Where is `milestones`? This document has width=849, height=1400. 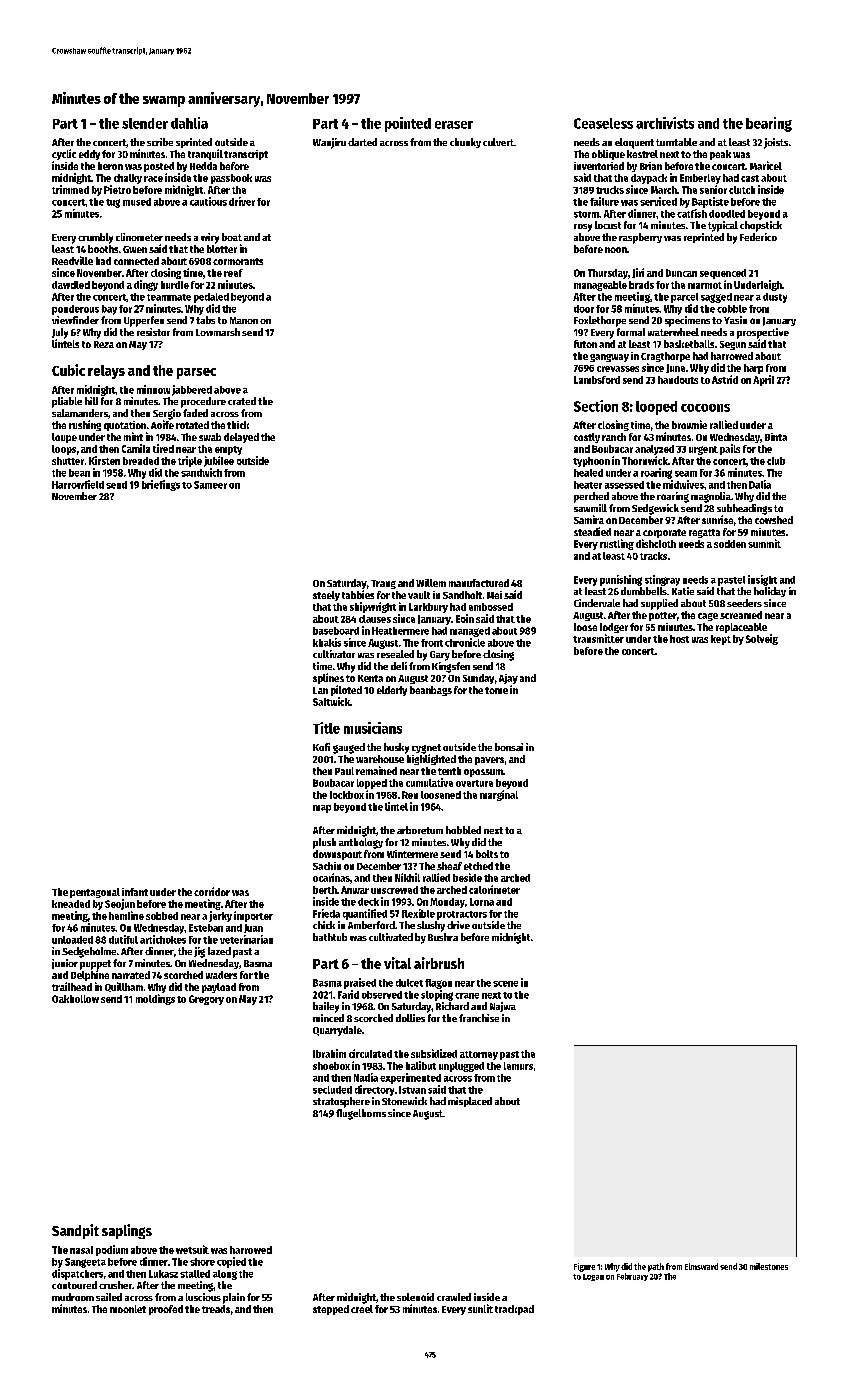 milestones is located at coordinates (769, 1266).
